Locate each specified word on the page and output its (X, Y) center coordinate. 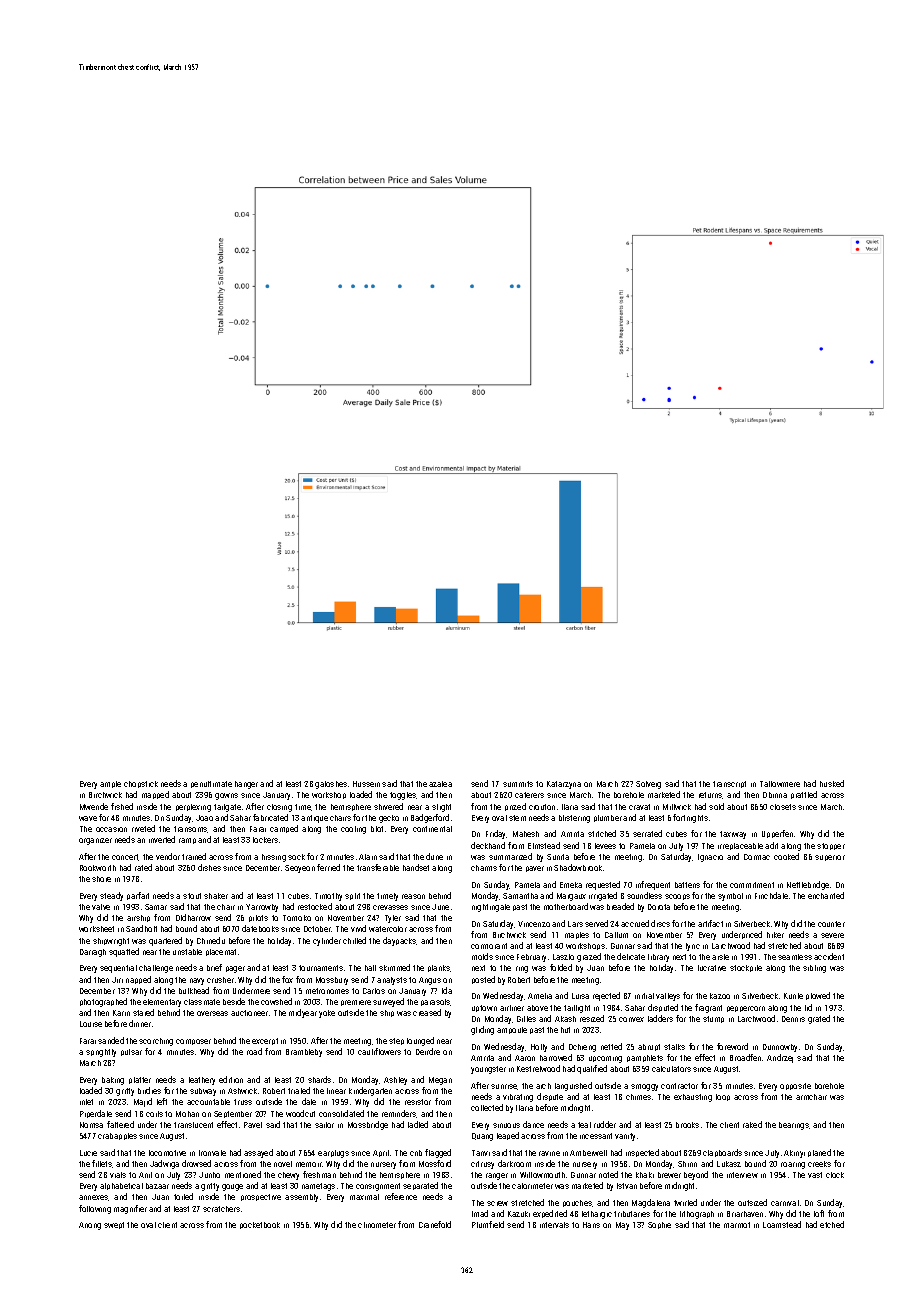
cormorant (489, 946)
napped (138, 980)
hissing (274, 858)
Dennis (793, 1019)
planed (819, 1153)
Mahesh (526, 834)
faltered (120, 1124)
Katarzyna (564, 785)
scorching (156, 1042)
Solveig (648, 785)
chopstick (141, 784)
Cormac (757, 857)
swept (114, 1225)
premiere (356, 1003)
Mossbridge (368, 1125)
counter (831, 924)
